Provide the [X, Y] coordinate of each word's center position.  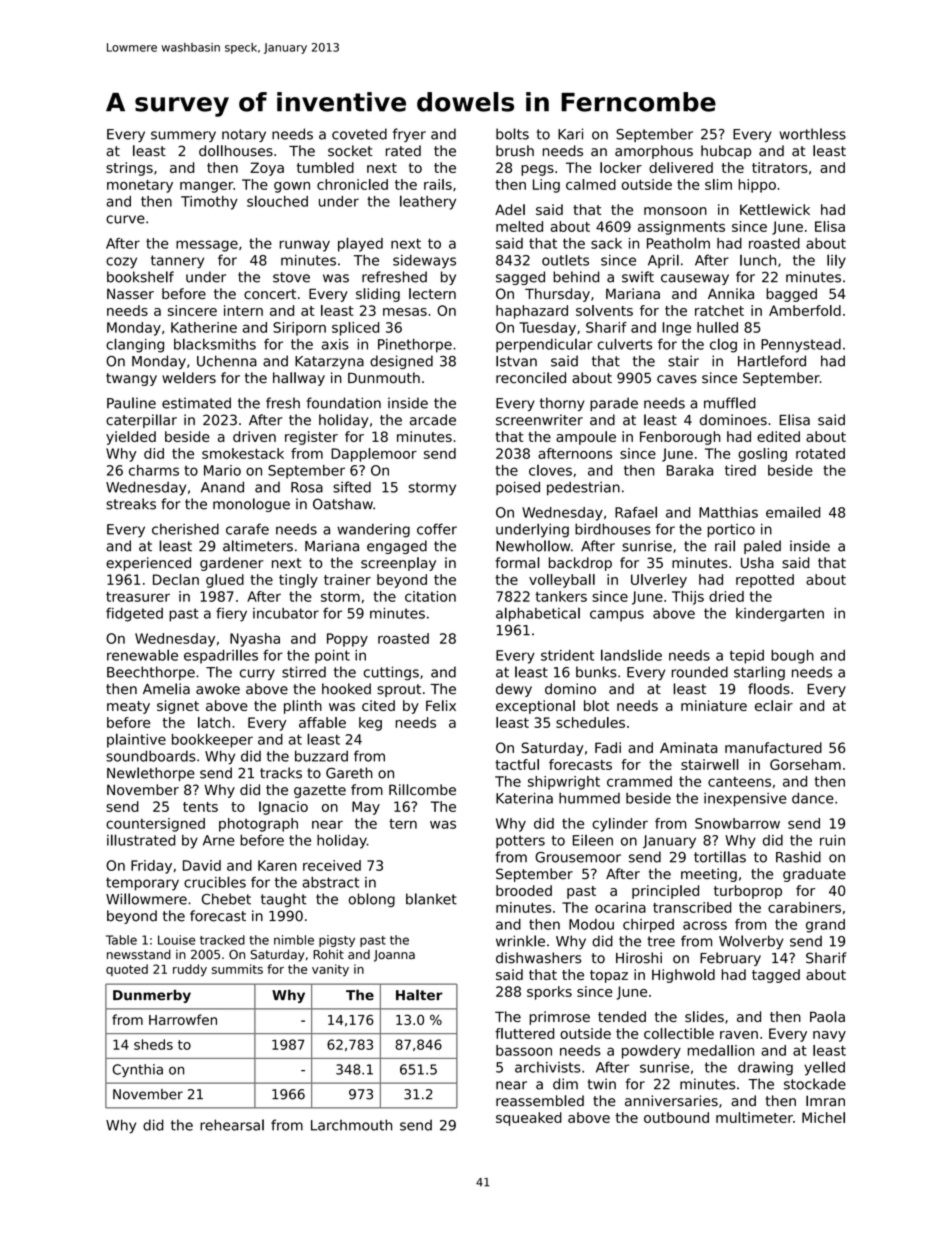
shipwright [564, 783]
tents [200, 807]
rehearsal [232, 1125]
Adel [510, 209]
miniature [714, 705]
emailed [793, 512]
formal [517, 562]
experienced [148, 564]
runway [305, 246]
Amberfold [805, 310]
